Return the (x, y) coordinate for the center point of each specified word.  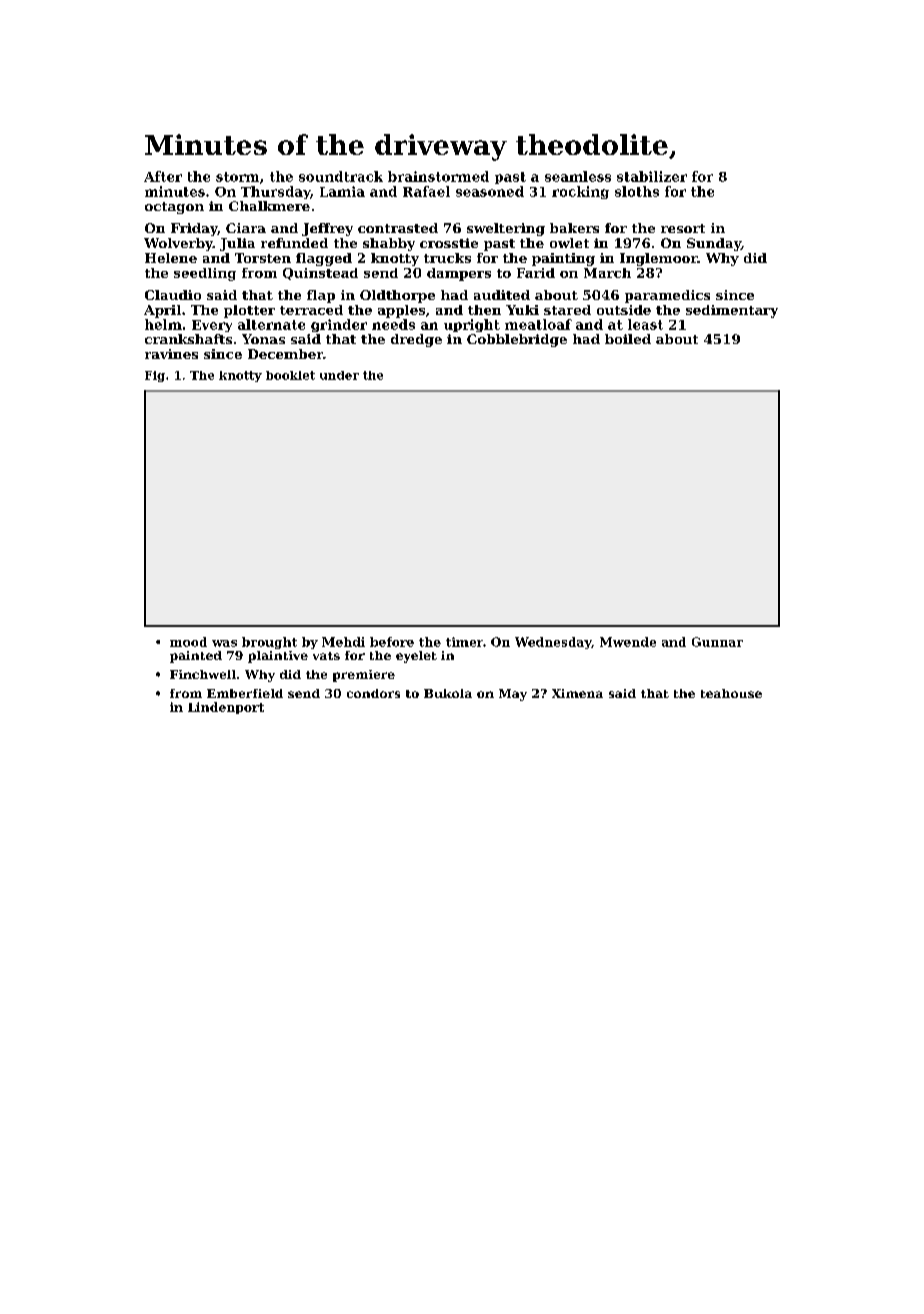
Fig (155, 376)
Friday (194, 229)
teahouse (731, 693)
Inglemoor (659, 259)
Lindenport (226, 708)
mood (188, 642)
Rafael (426, 191)
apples (401, 311)
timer (464, 642)
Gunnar (717, 642)
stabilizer (652, 176)
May (513, 695)
